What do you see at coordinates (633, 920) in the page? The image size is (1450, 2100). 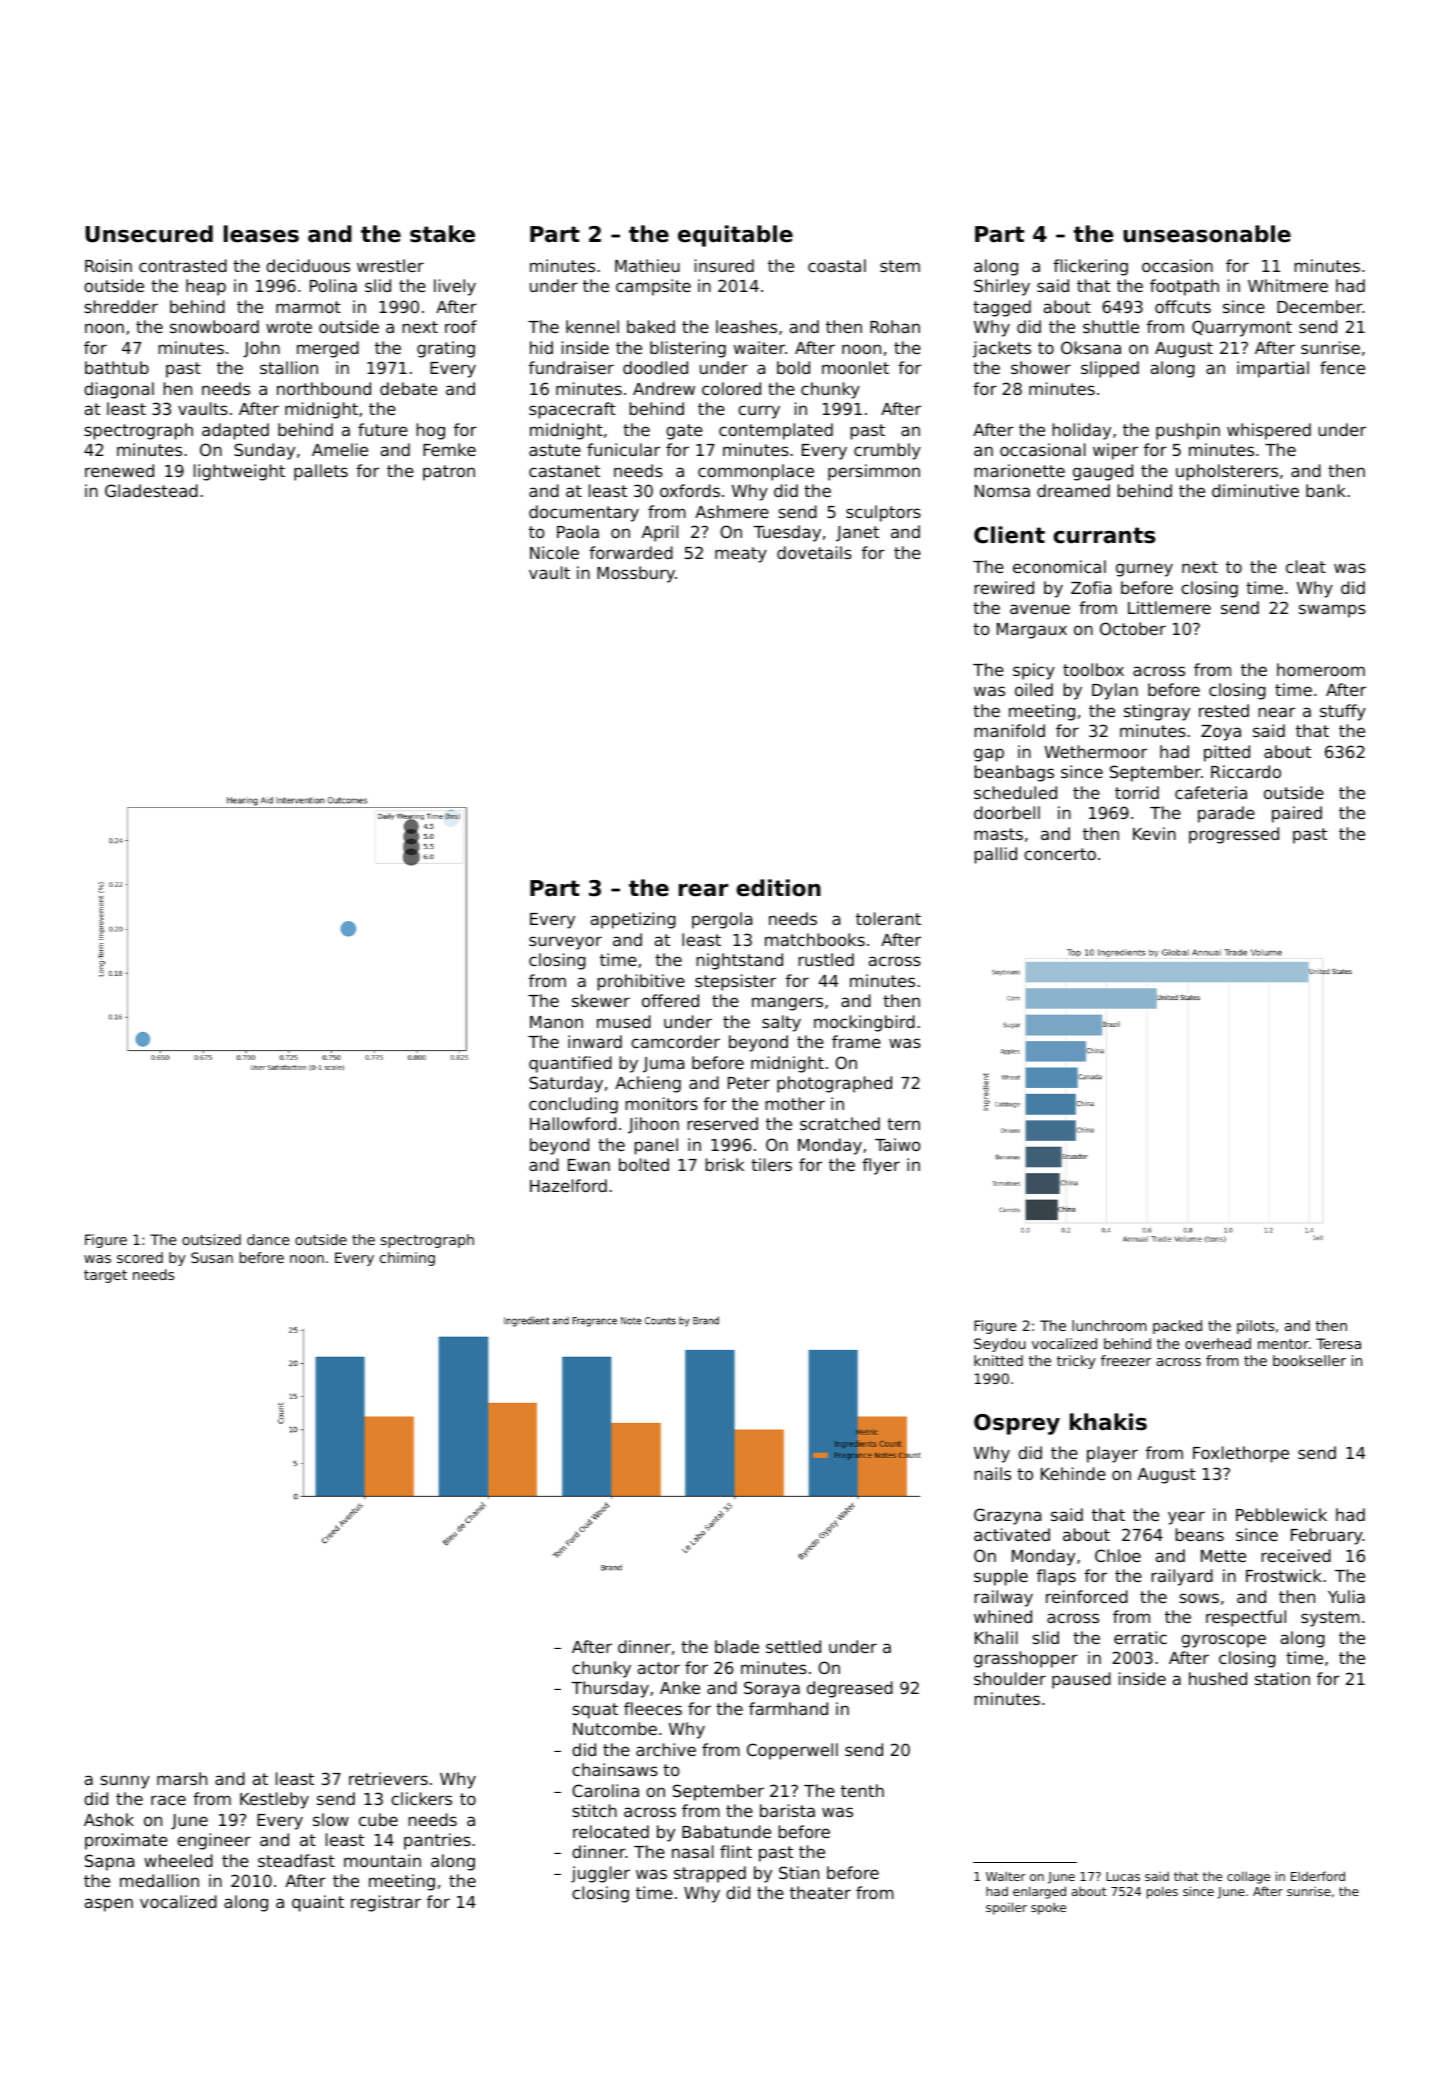 I see `appetizing` at bounding box center [633, 920].
